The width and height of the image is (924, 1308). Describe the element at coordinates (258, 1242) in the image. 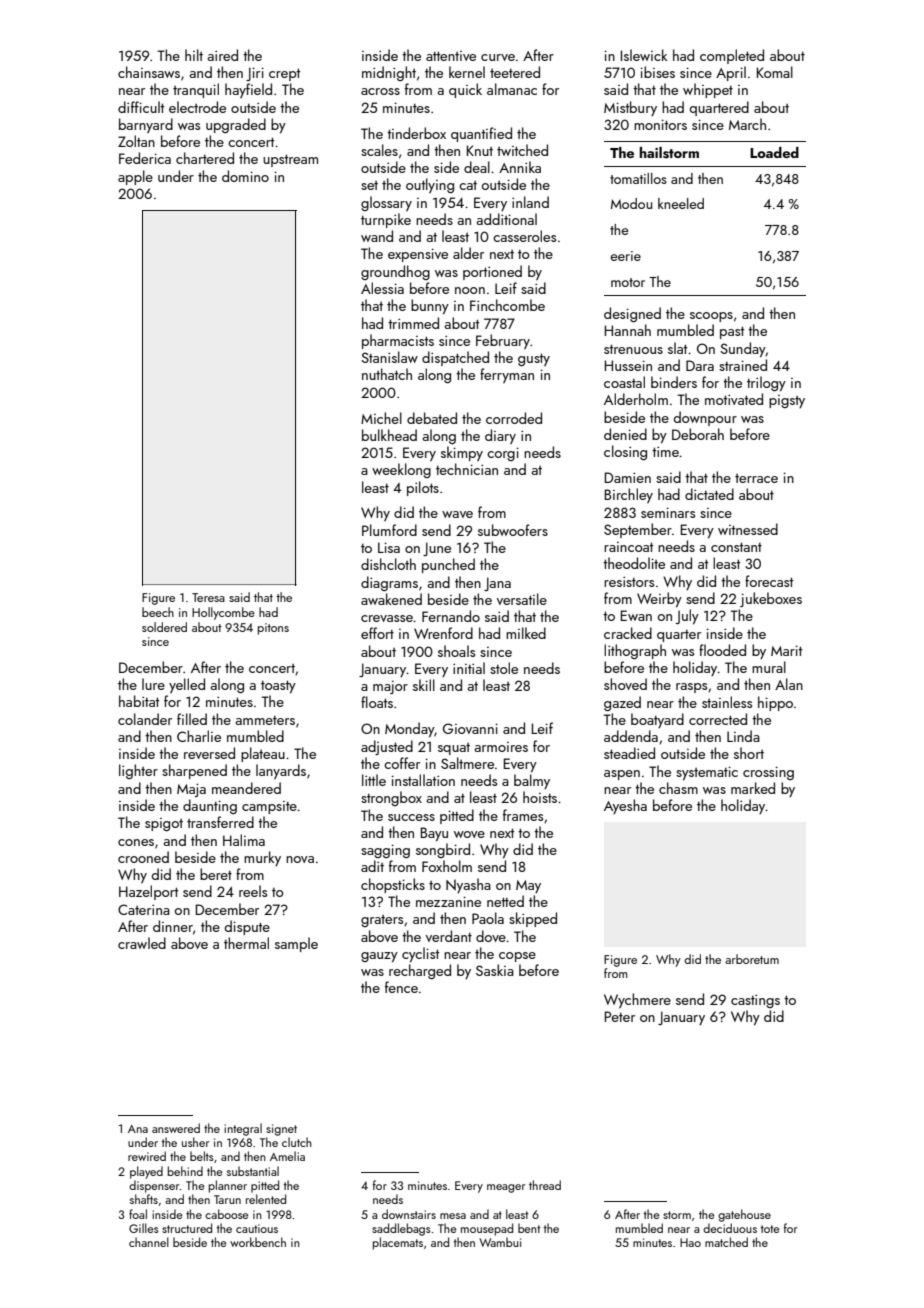

I see `workbench` at that location.
